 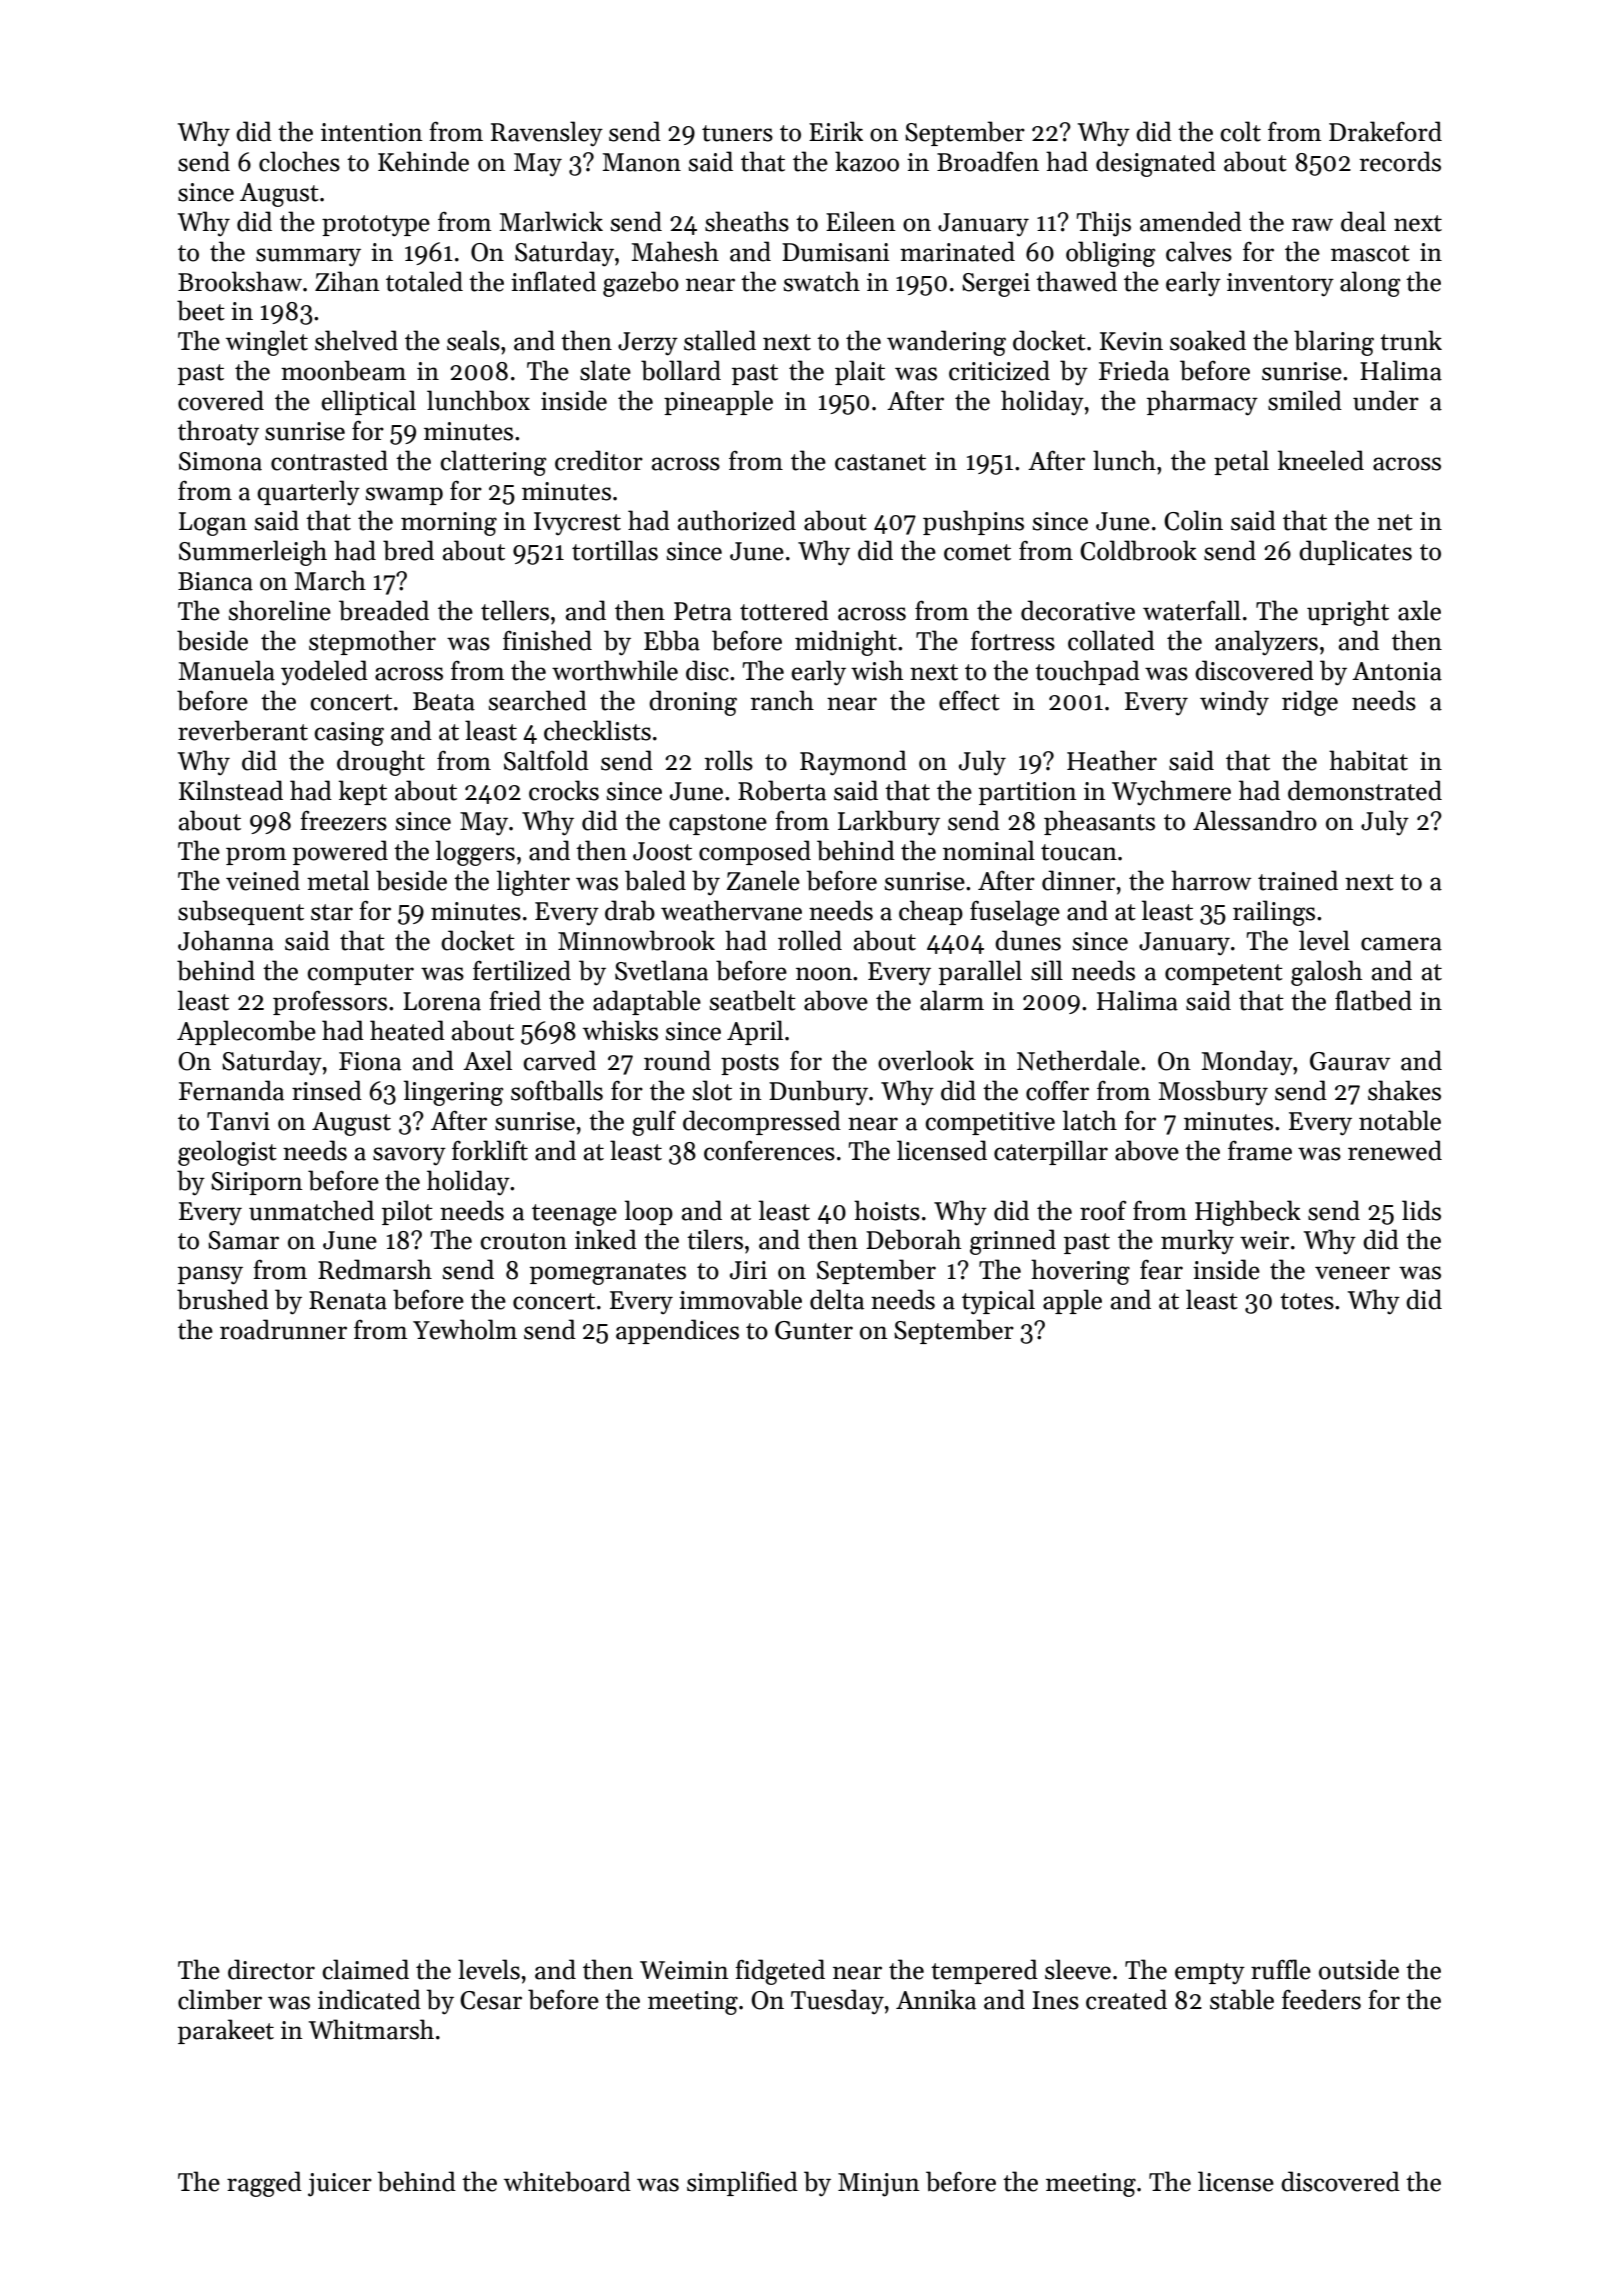 What do you see at coordinates (860, 372) in the screenshot?
I see `plait` at bounding box center [860, 372].
